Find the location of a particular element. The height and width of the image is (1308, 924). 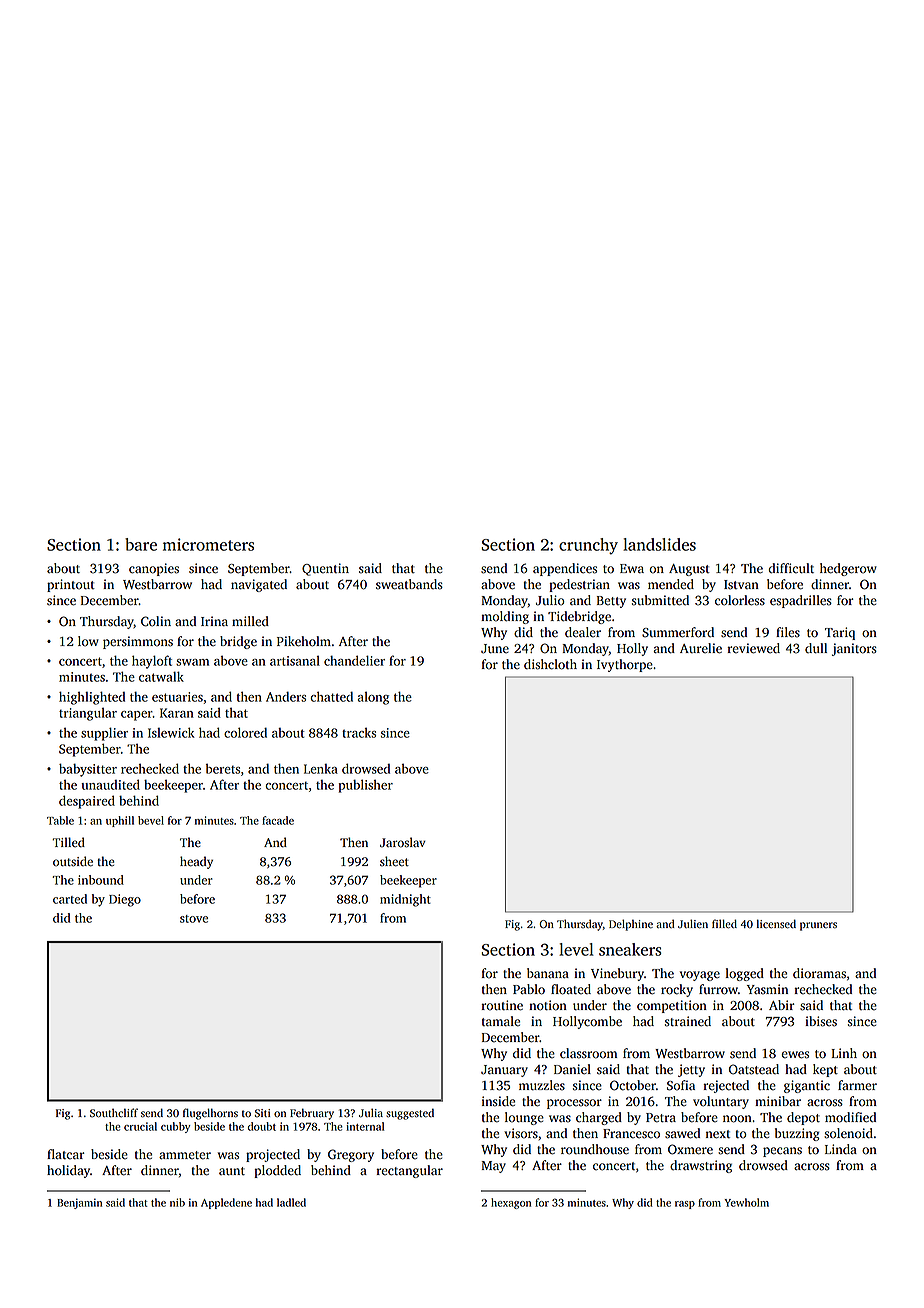

appendices is located at coordinates (565, 569).
